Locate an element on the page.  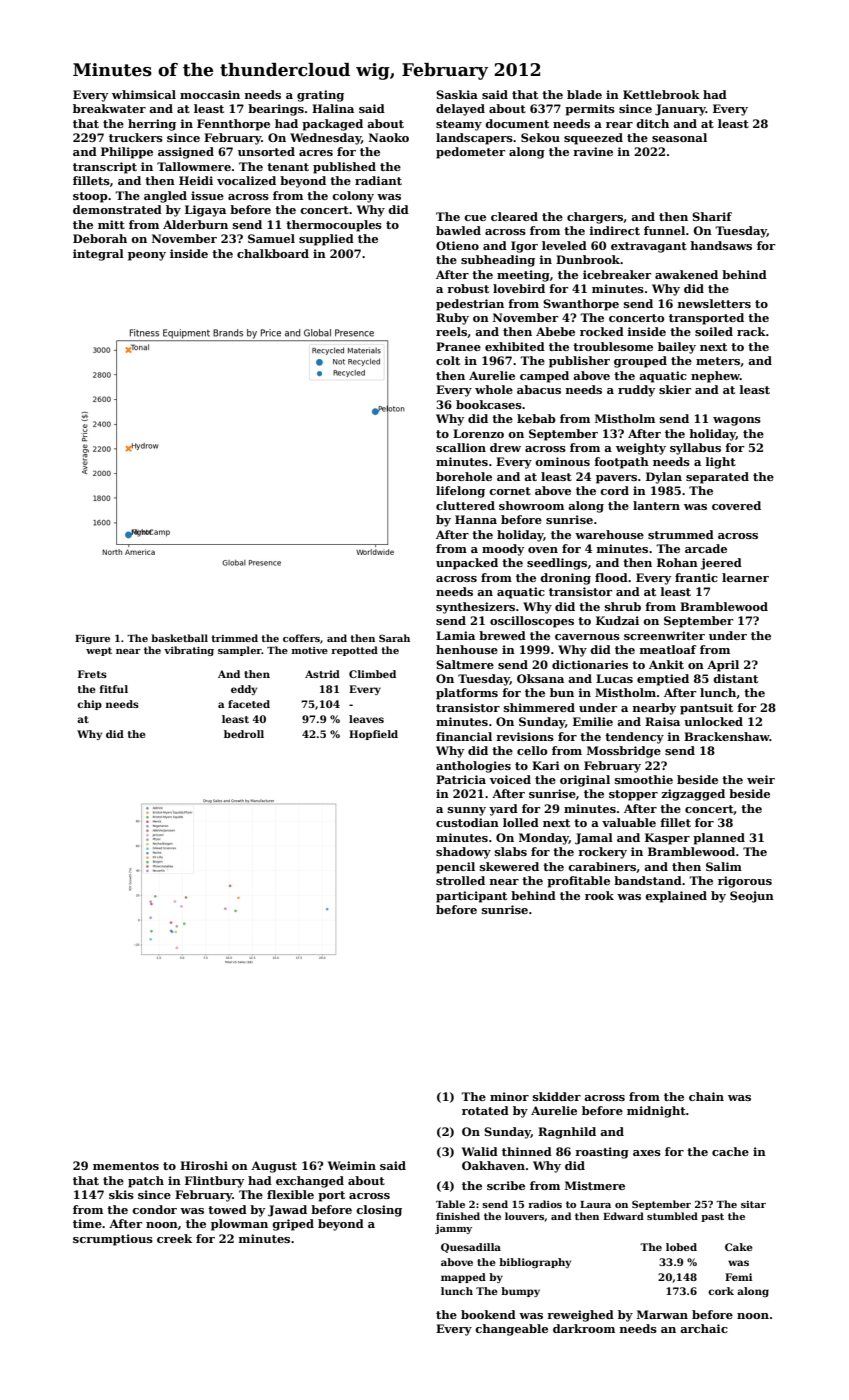
basketball is located at coordinates (179, 638).
